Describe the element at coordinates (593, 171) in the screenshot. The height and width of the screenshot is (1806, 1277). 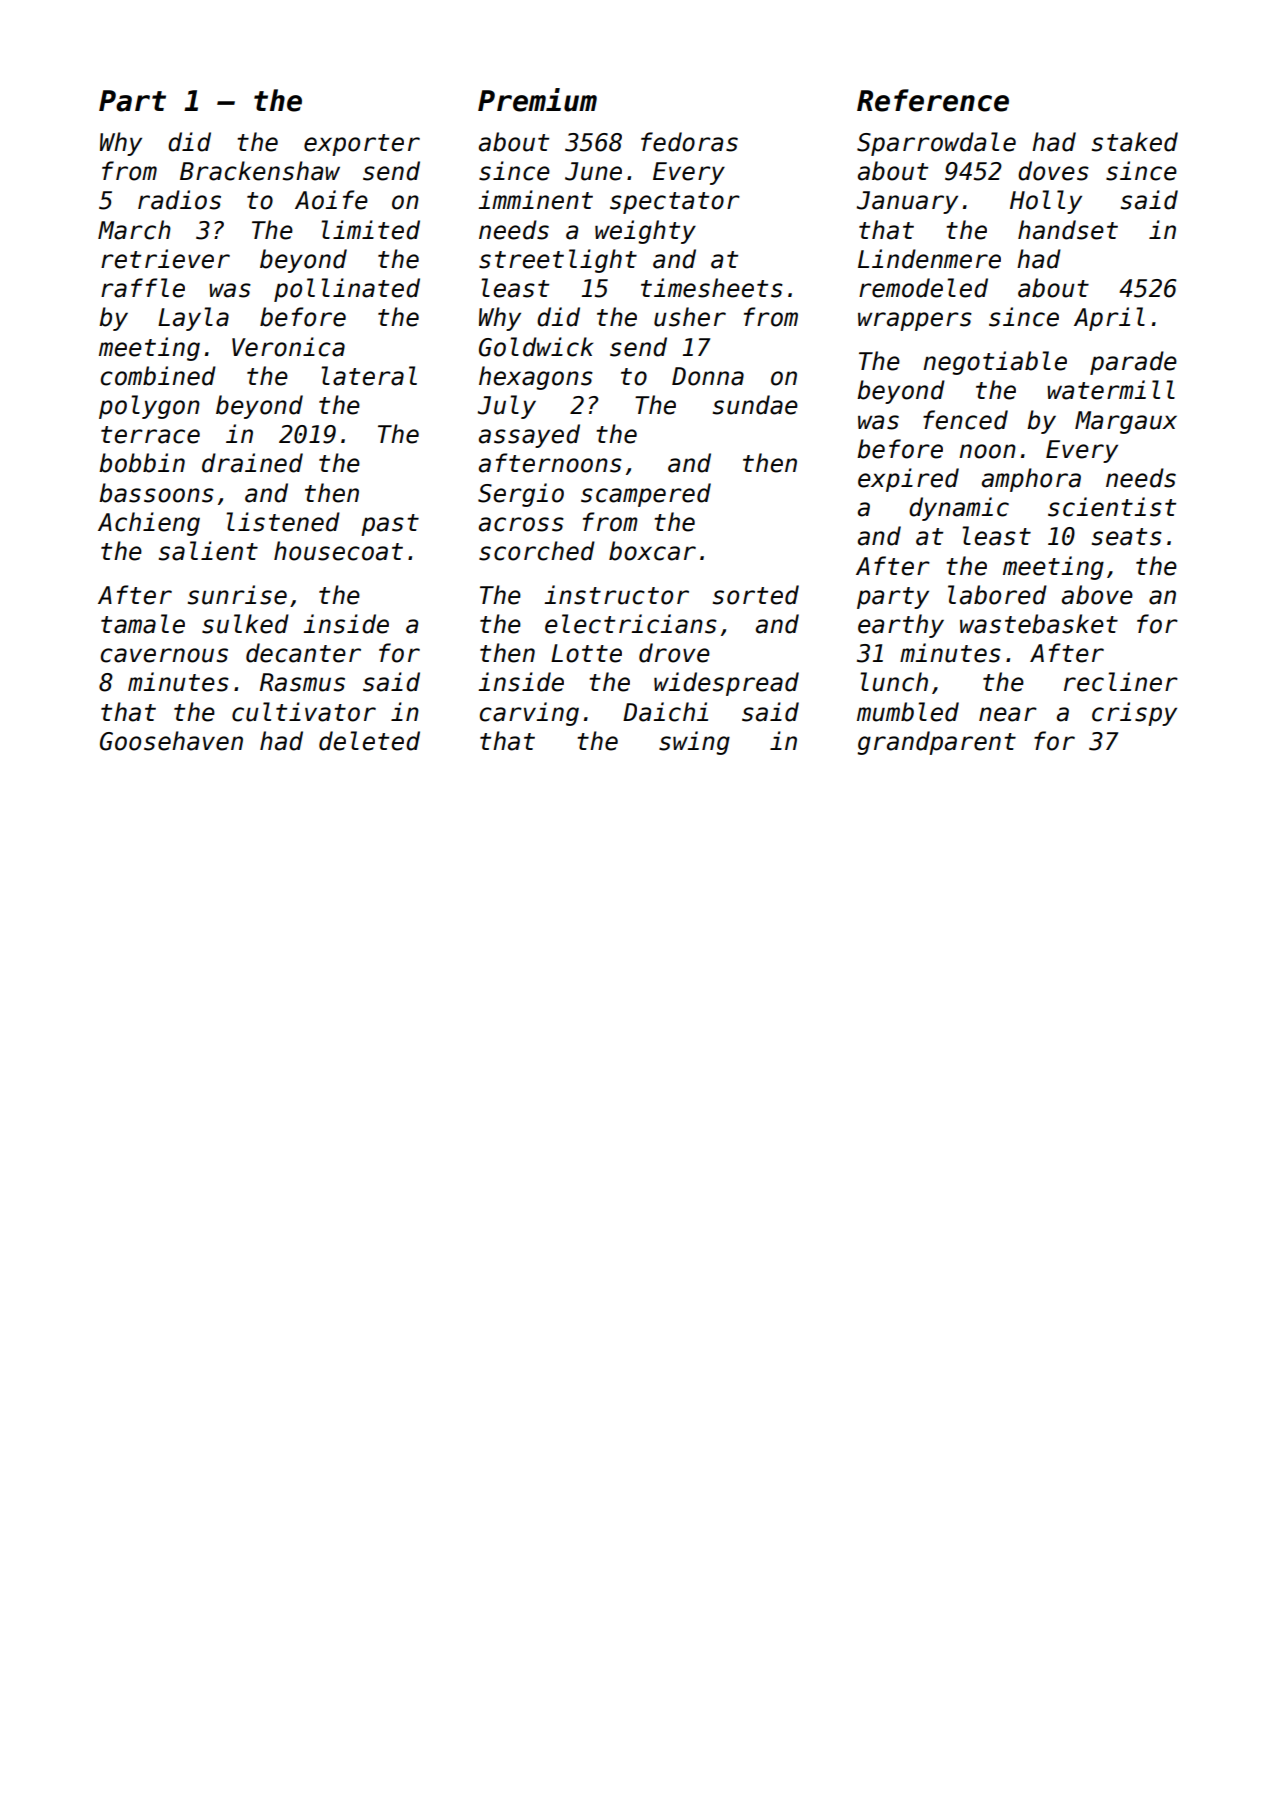
I see `June` at that location.
